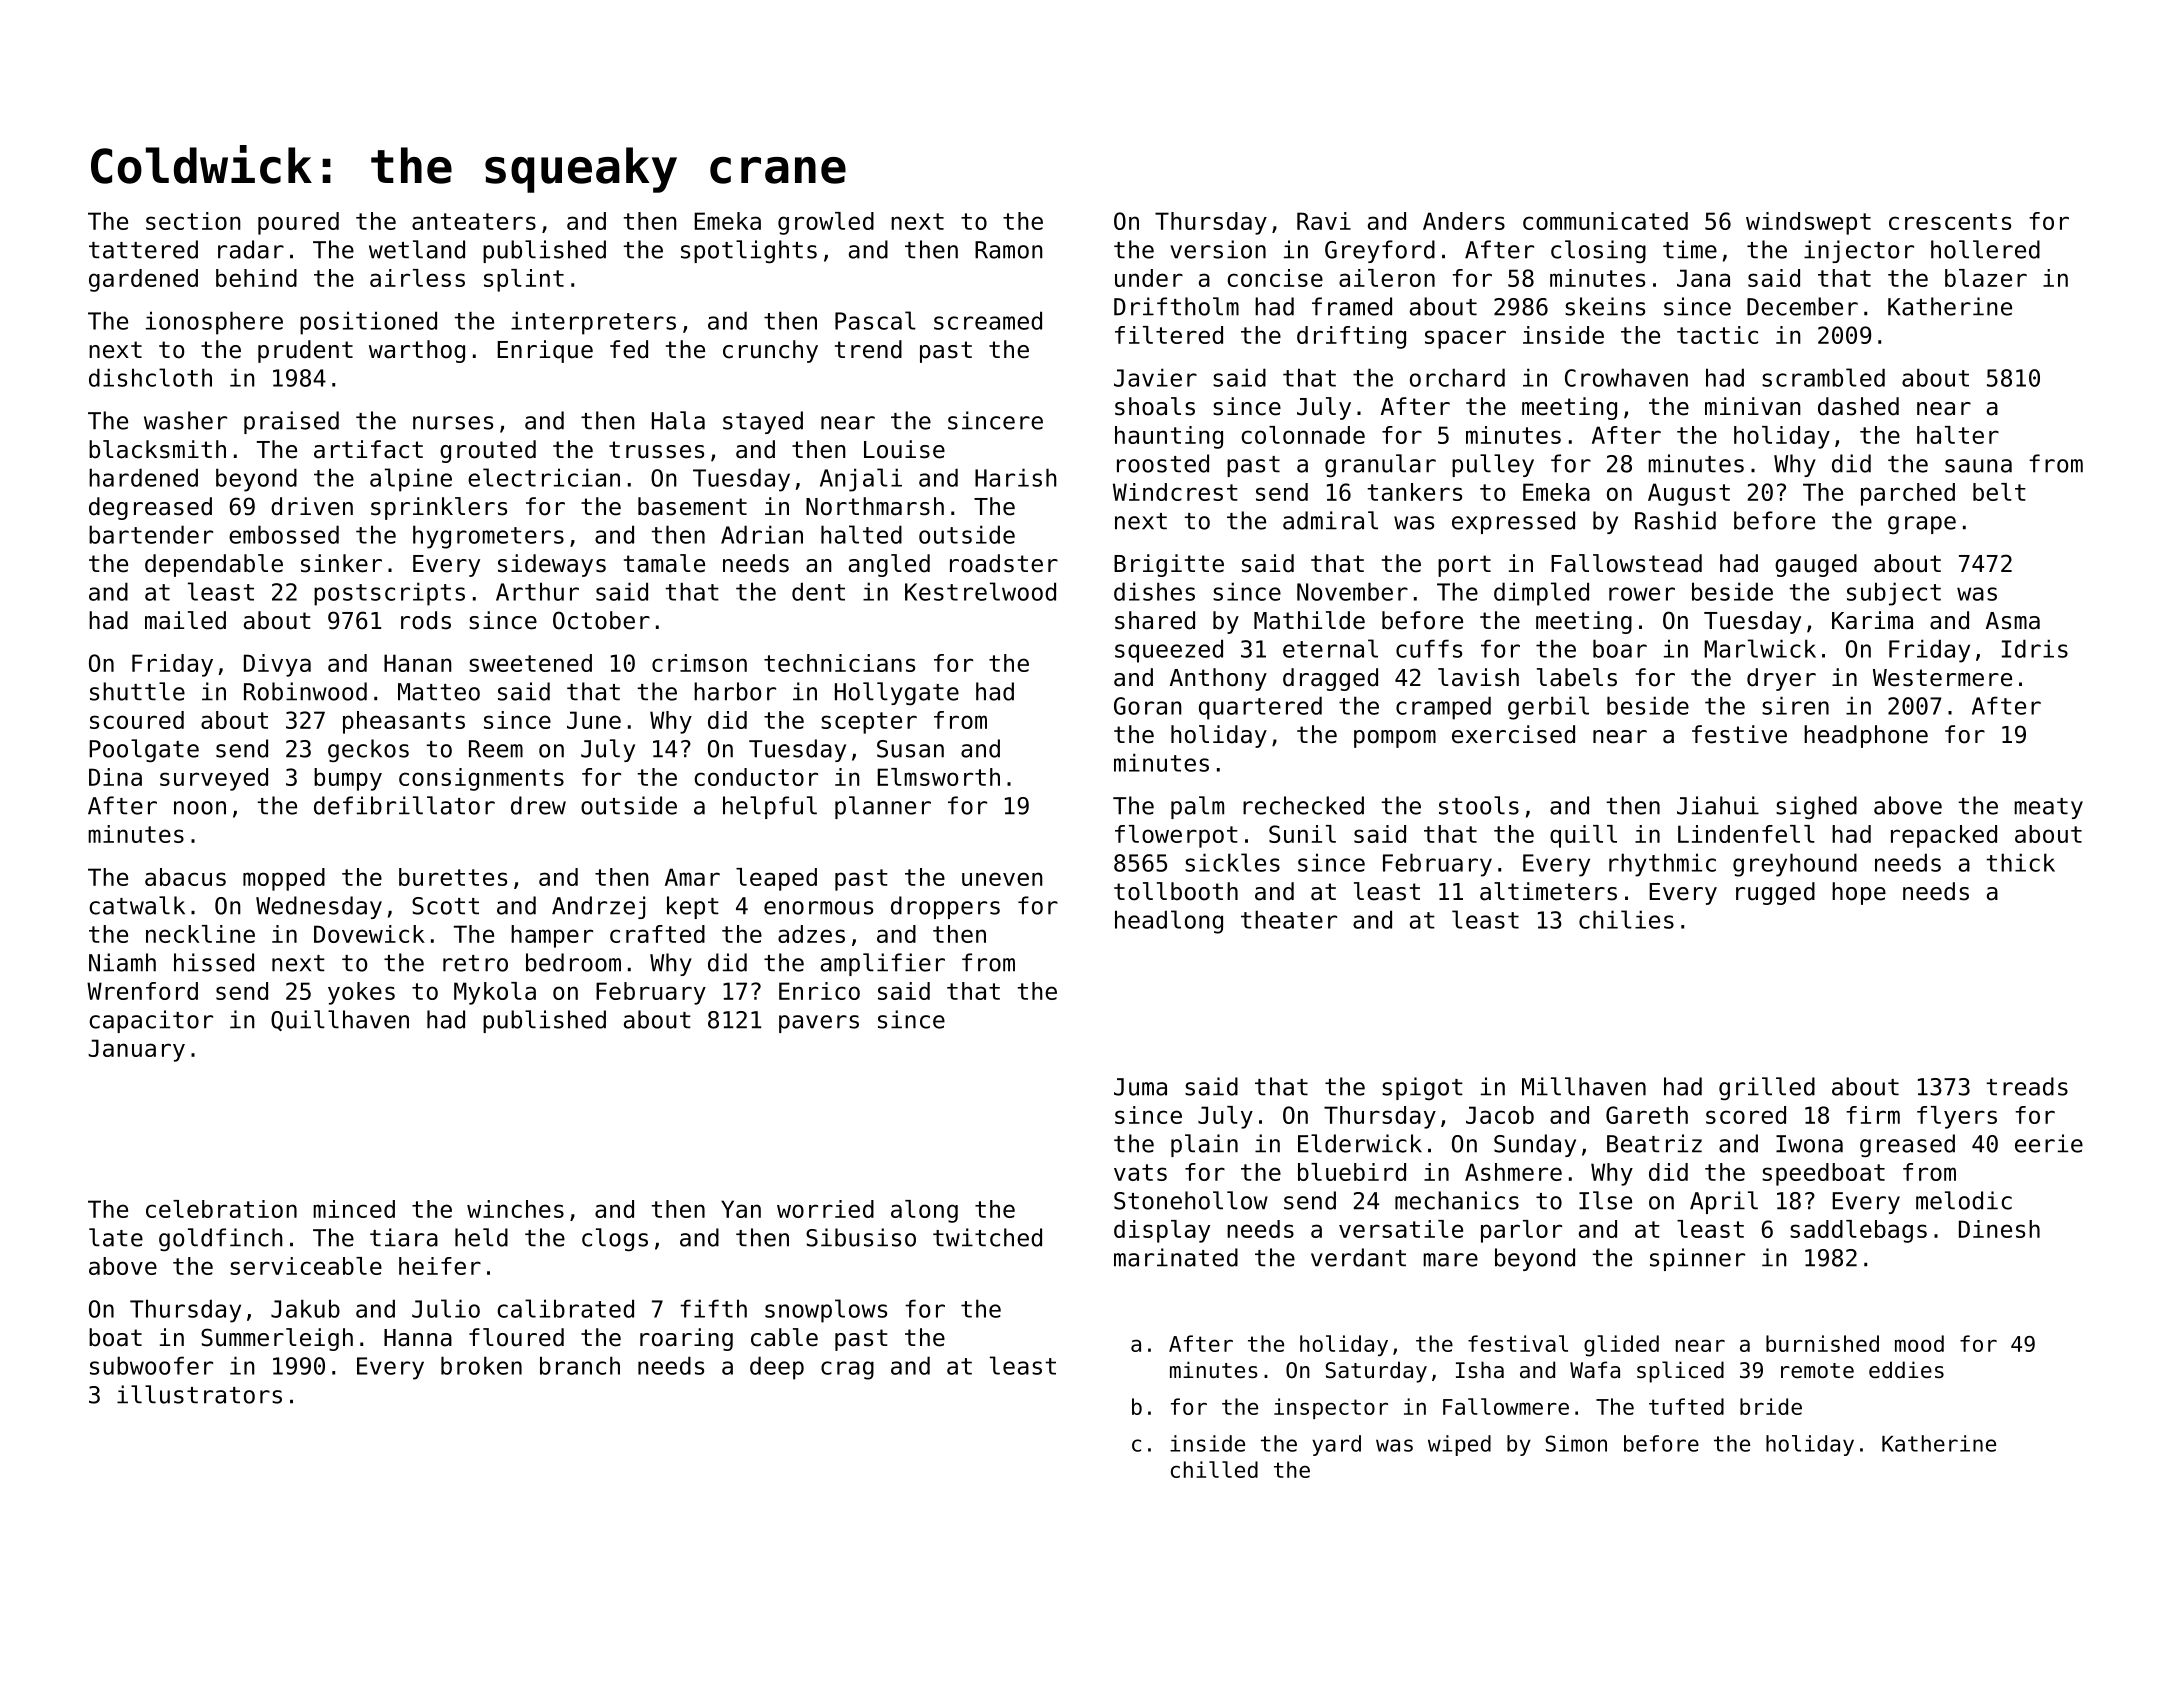 Image resolution: width=2178 pixels, height=1683 pixels. I want to click on anteaters, so click(474, 221).
